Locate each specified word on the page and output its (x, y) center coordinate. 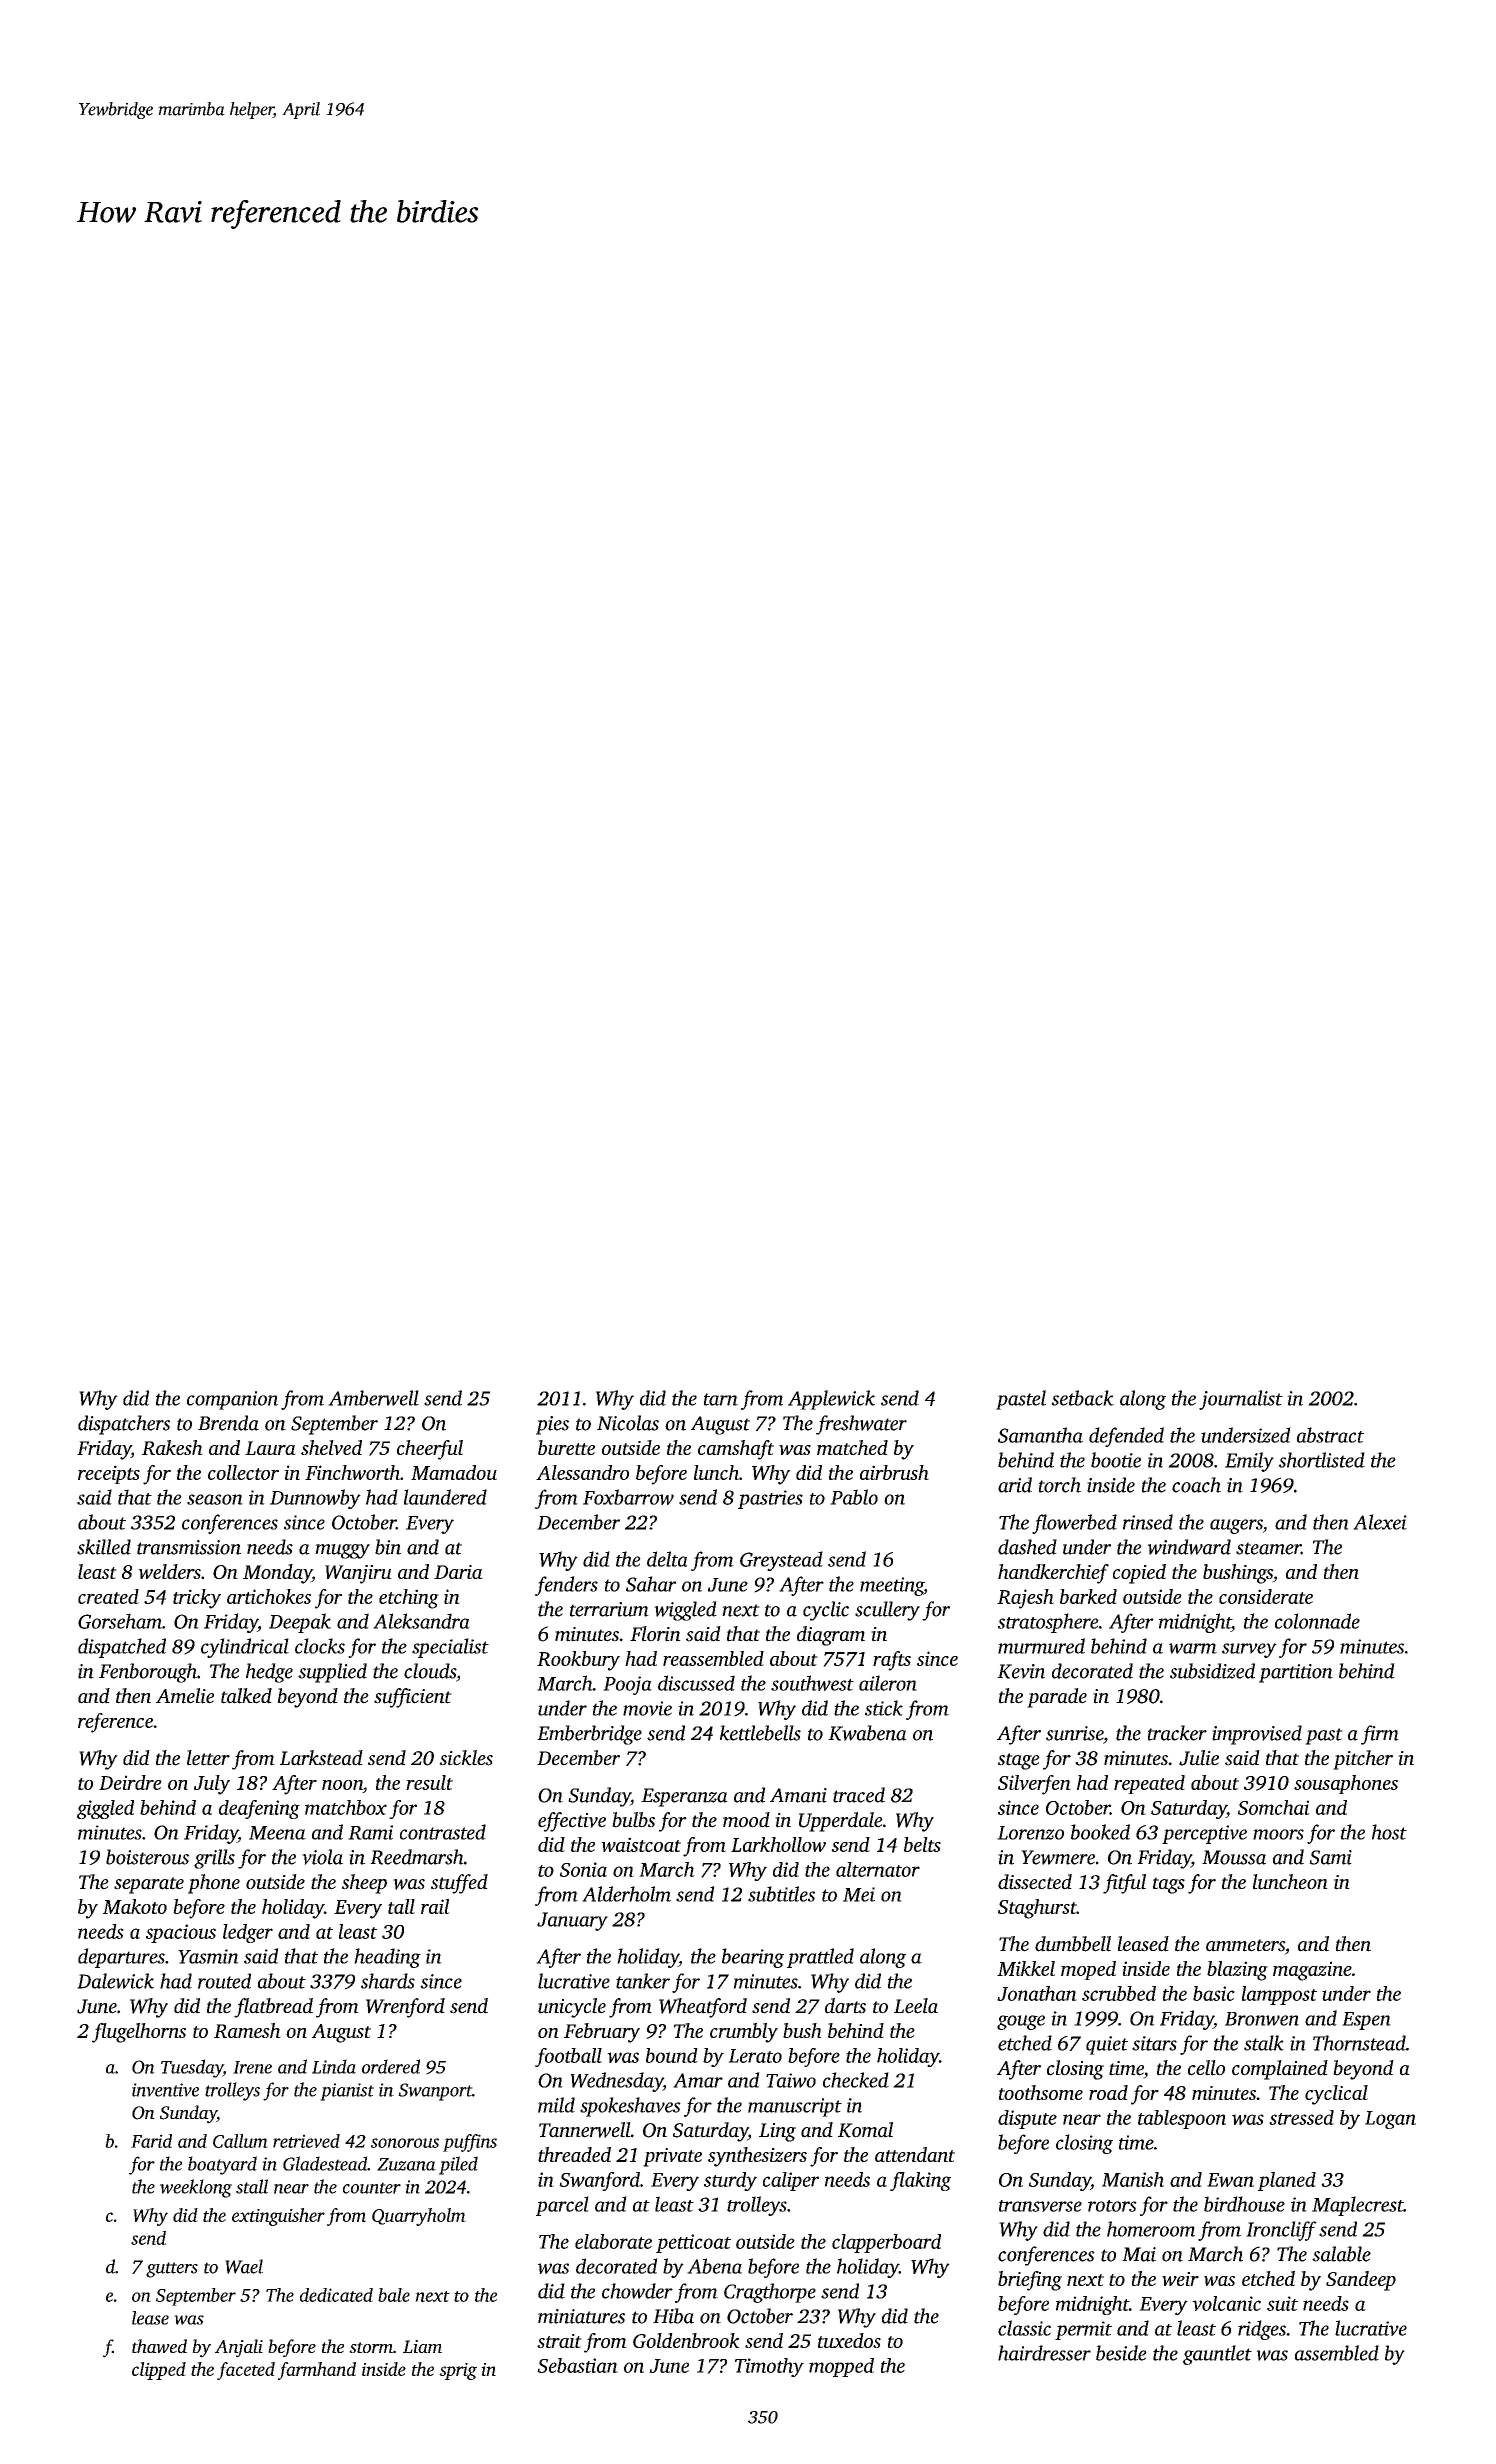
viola (322, 1857)
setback (1082, 1398)
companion (232, 1400)
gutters (172, 2270)
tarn (721, 1399)
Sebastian (577, 2365)
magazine (1312, 1971)
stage (1019, 1761)
